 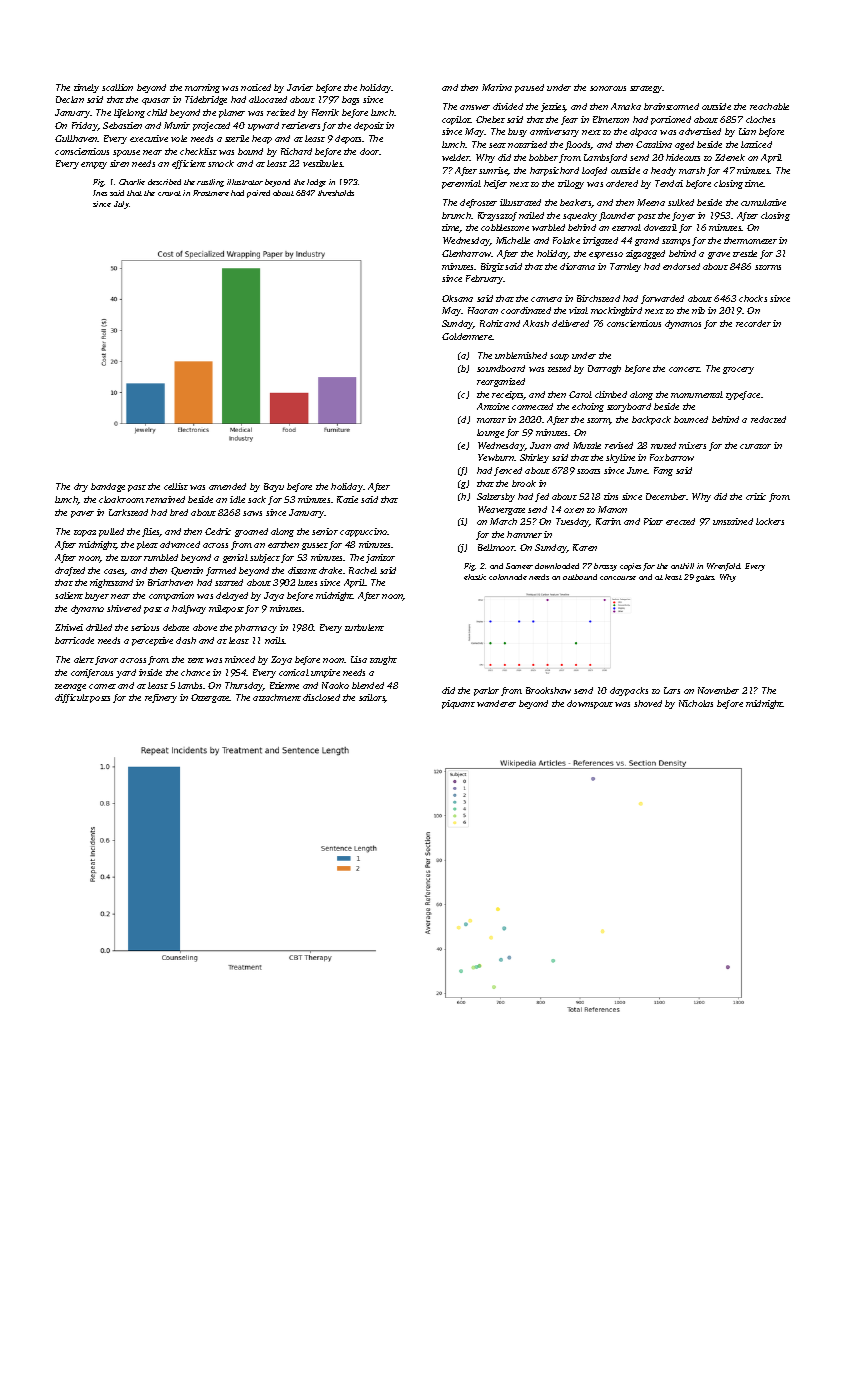 I want to click on beakers, so click(x=576, y=203).
